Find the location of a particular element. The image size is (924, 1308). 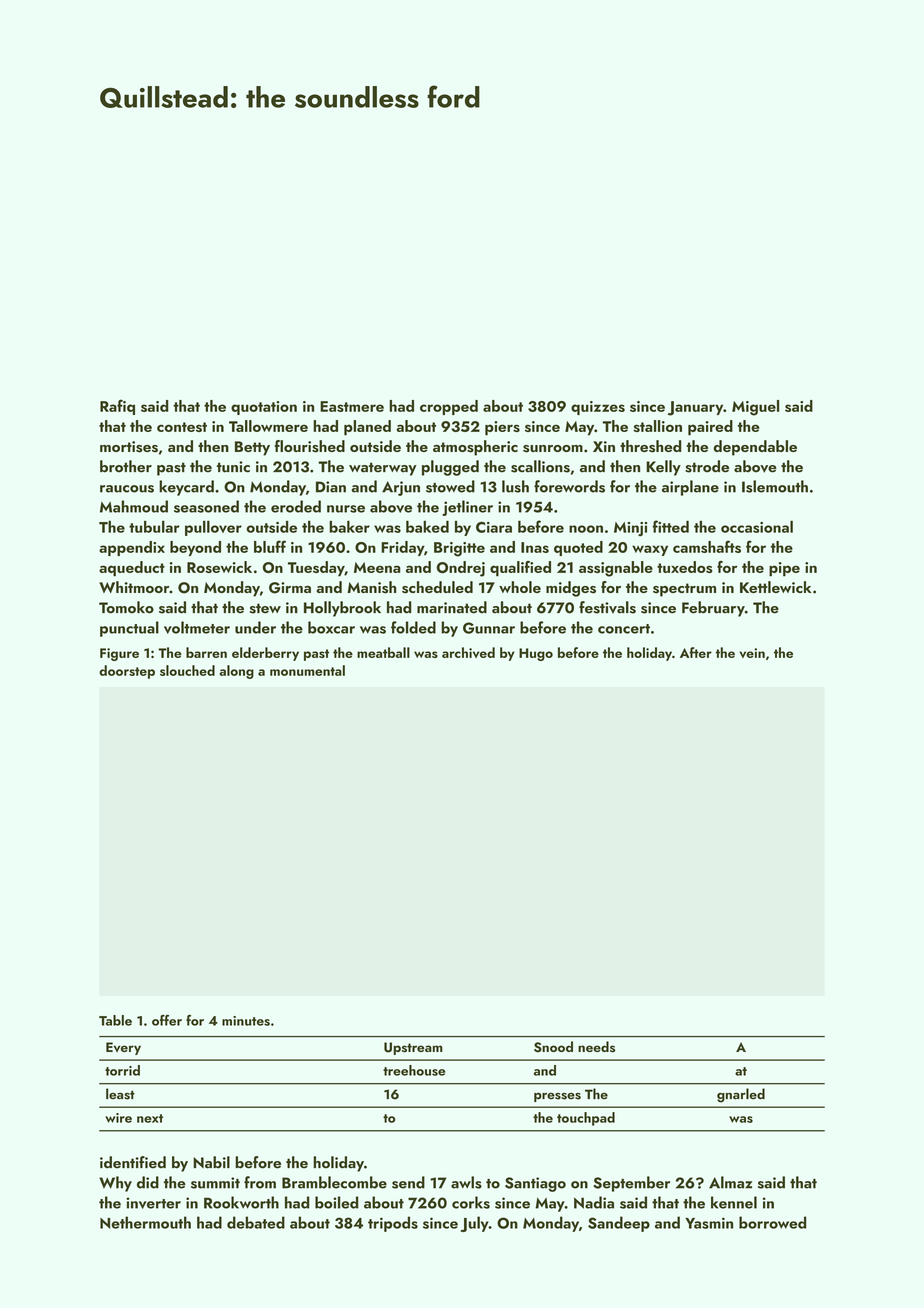

pipe is located at coordinates (784, 569).
